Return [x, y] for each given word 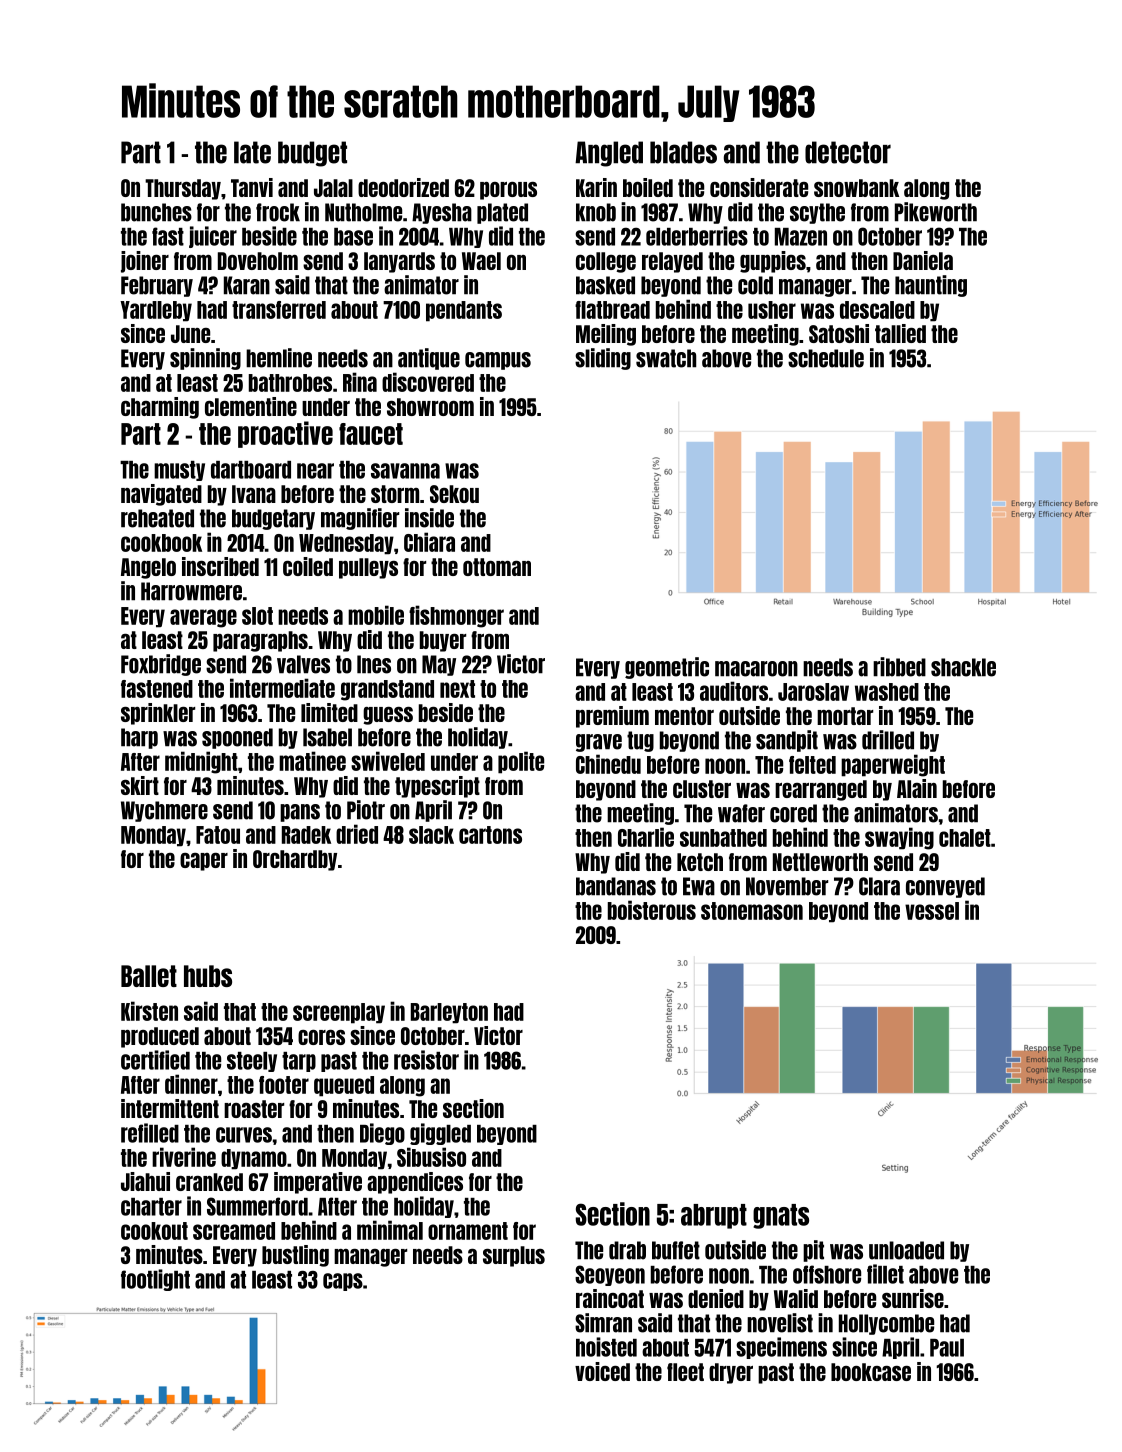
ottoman [497, 567]
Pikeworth [936, 212]
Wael [481, 261]
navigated [161, 495]
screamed [234, 1231]
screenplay [339, 1013]
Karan [247, 285]
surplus [514, 1256]
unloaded [906, 1250]
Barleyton [449, 1013]
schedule [826, 358]
